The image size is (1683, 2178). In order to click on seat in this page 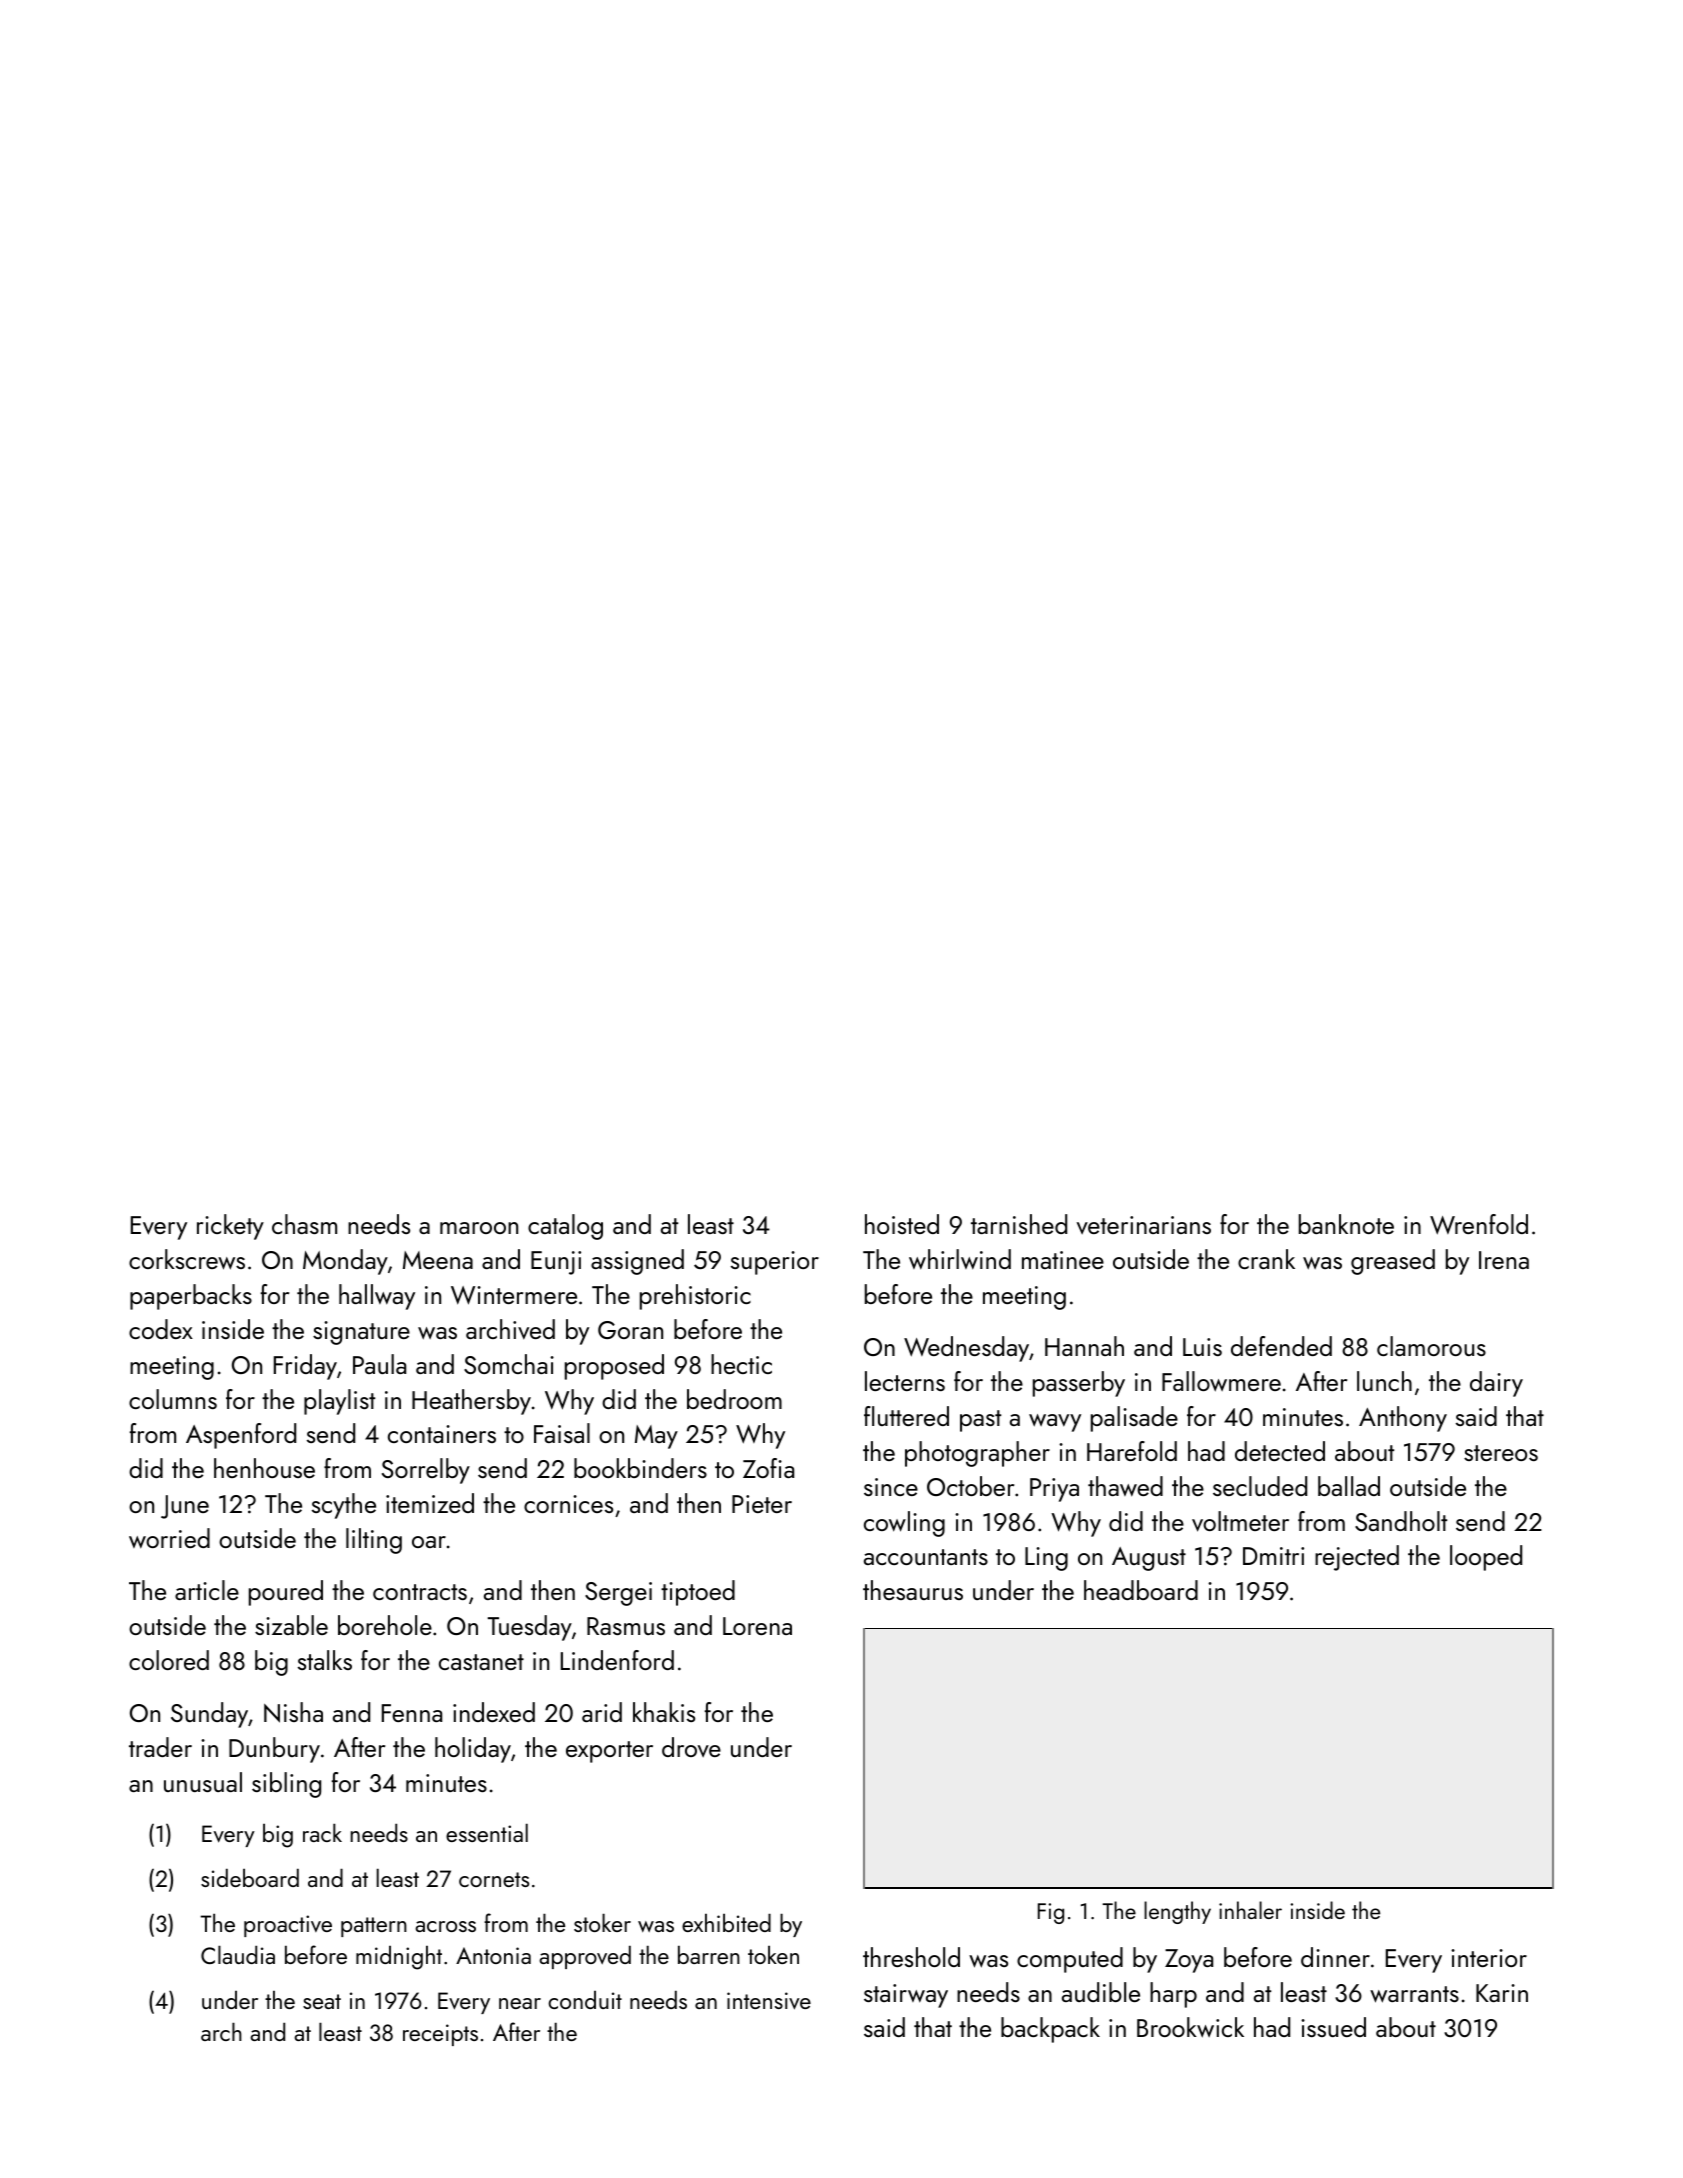, I will do `click(322, 2001)`.
